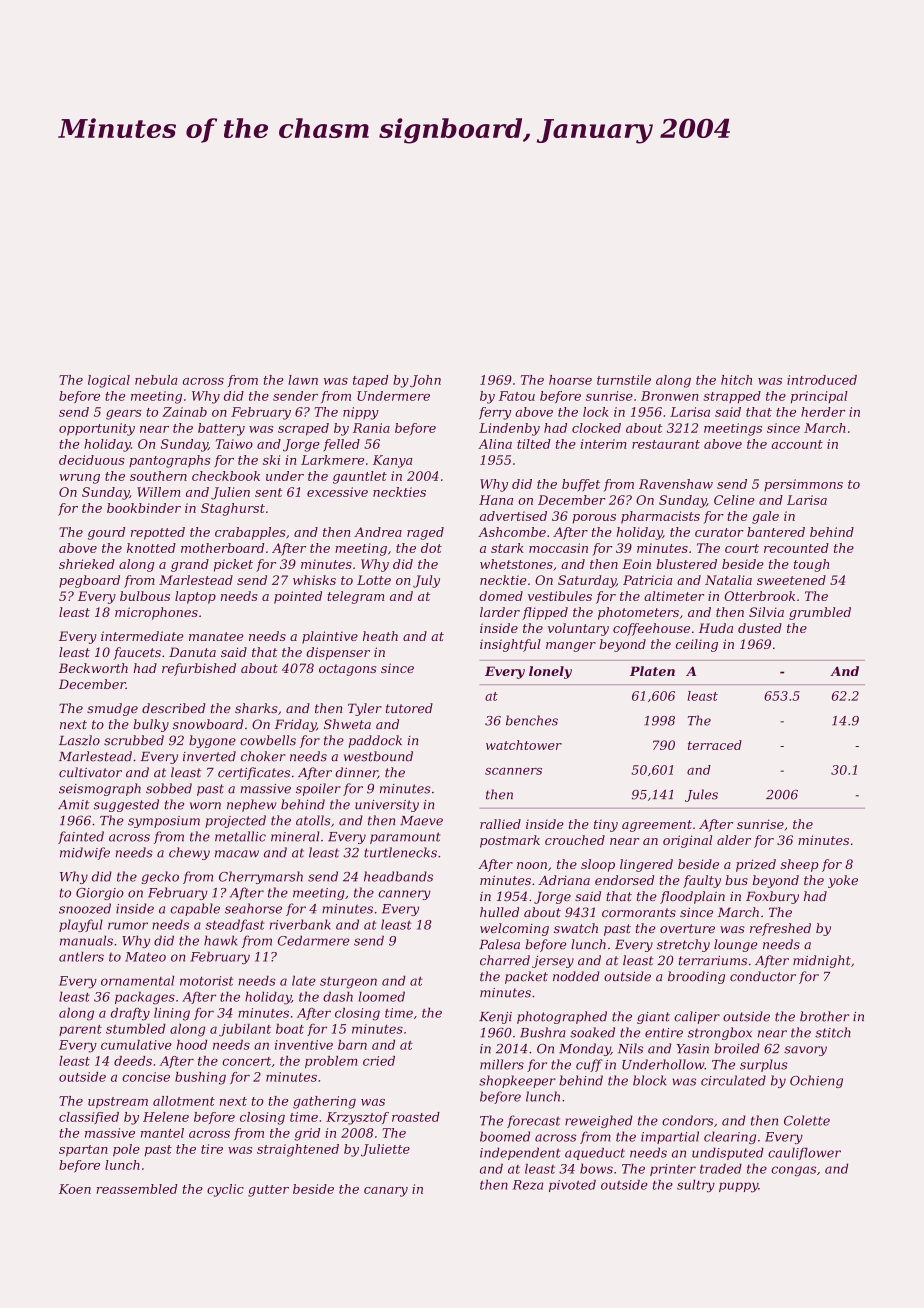 The height and width of the screenshot is (1308, 924). Describe the element at coordinates (532, 720) in the screenshot. I see `benches` at that location.
